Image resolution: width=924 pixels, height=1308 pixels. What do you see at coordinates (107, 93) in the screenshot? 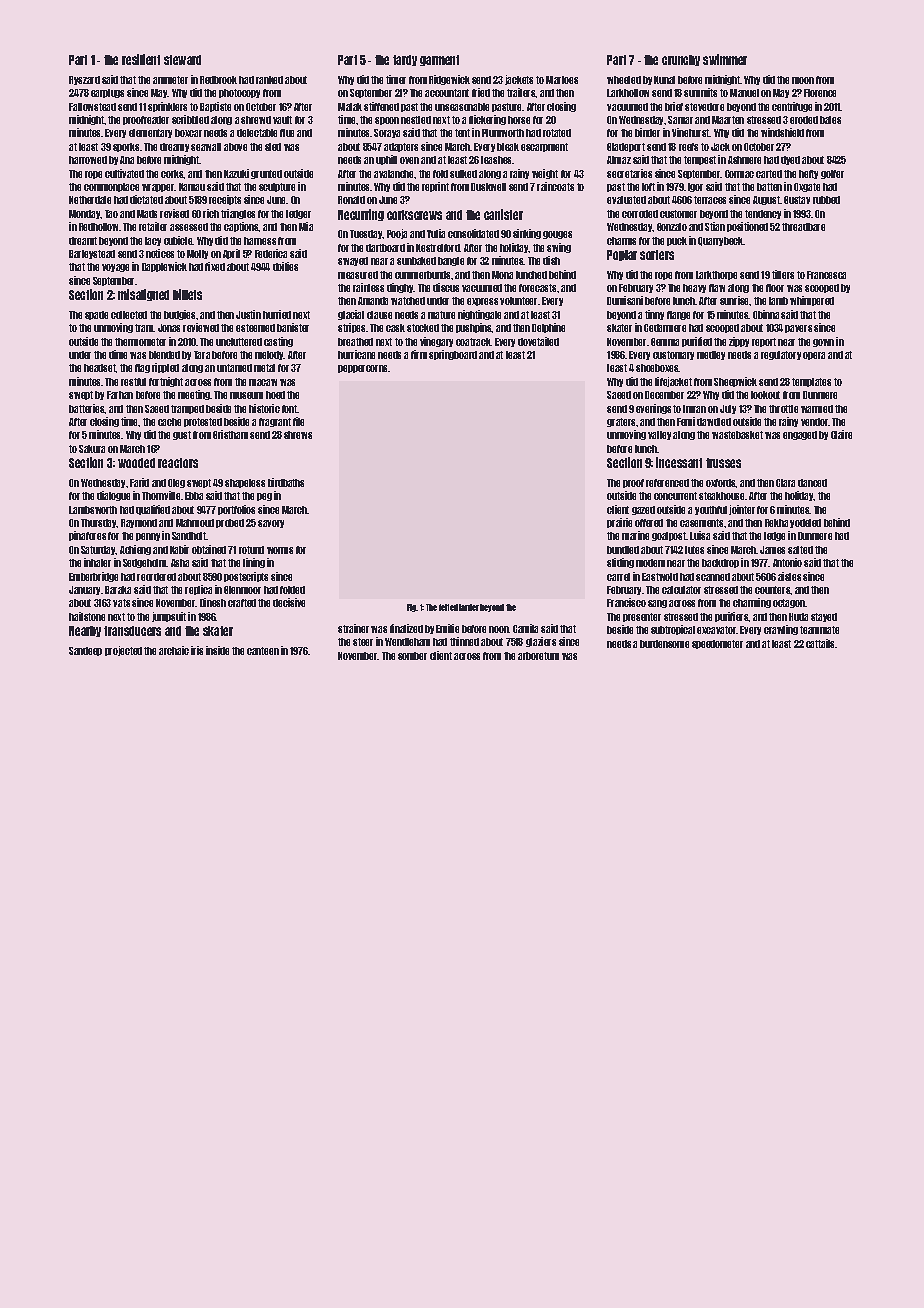
I see `earplugs` at bounding box center [107, 93].
